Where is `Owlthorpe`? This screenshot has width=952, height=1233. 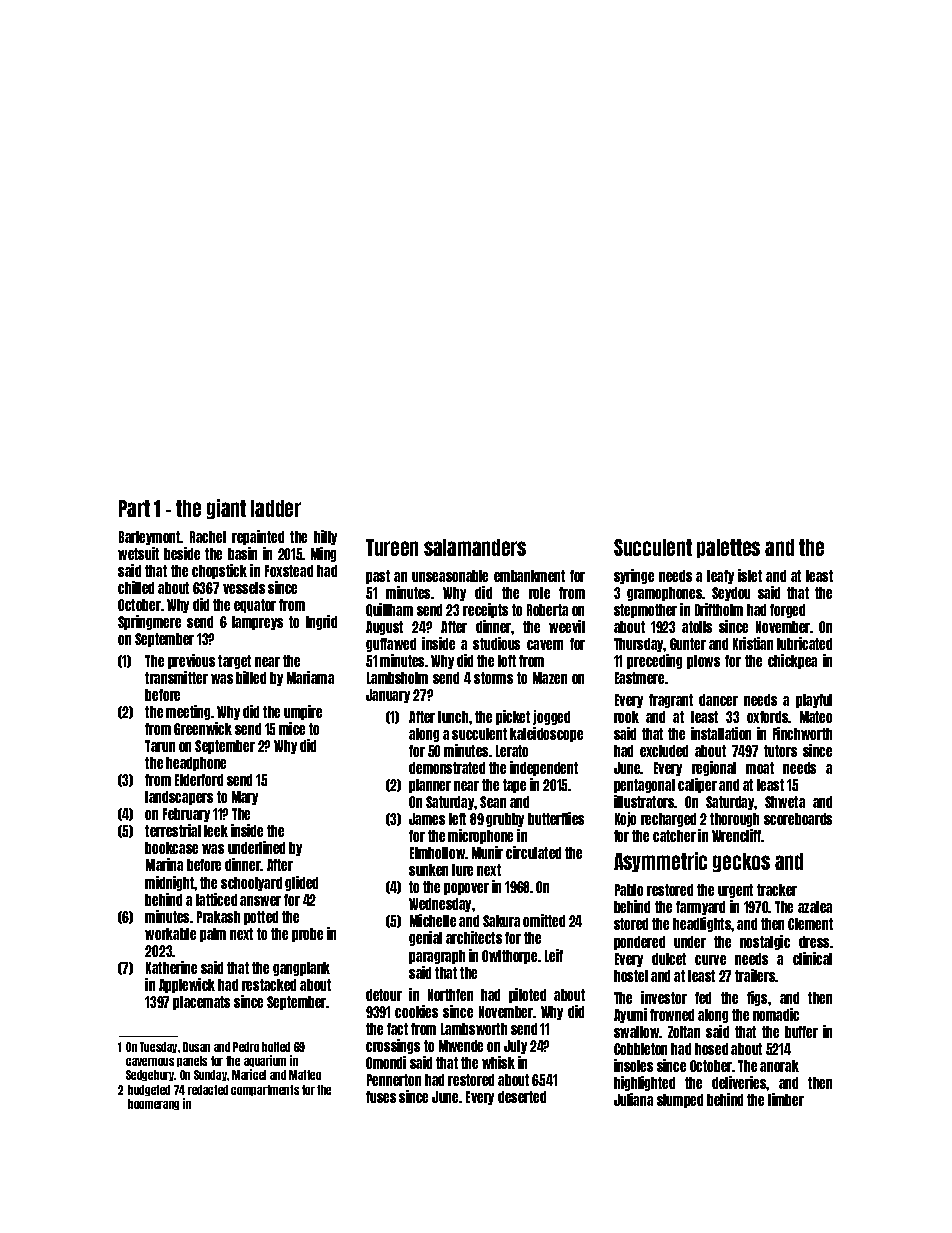 Owlthorpe is located at coordinates (509, 957).
